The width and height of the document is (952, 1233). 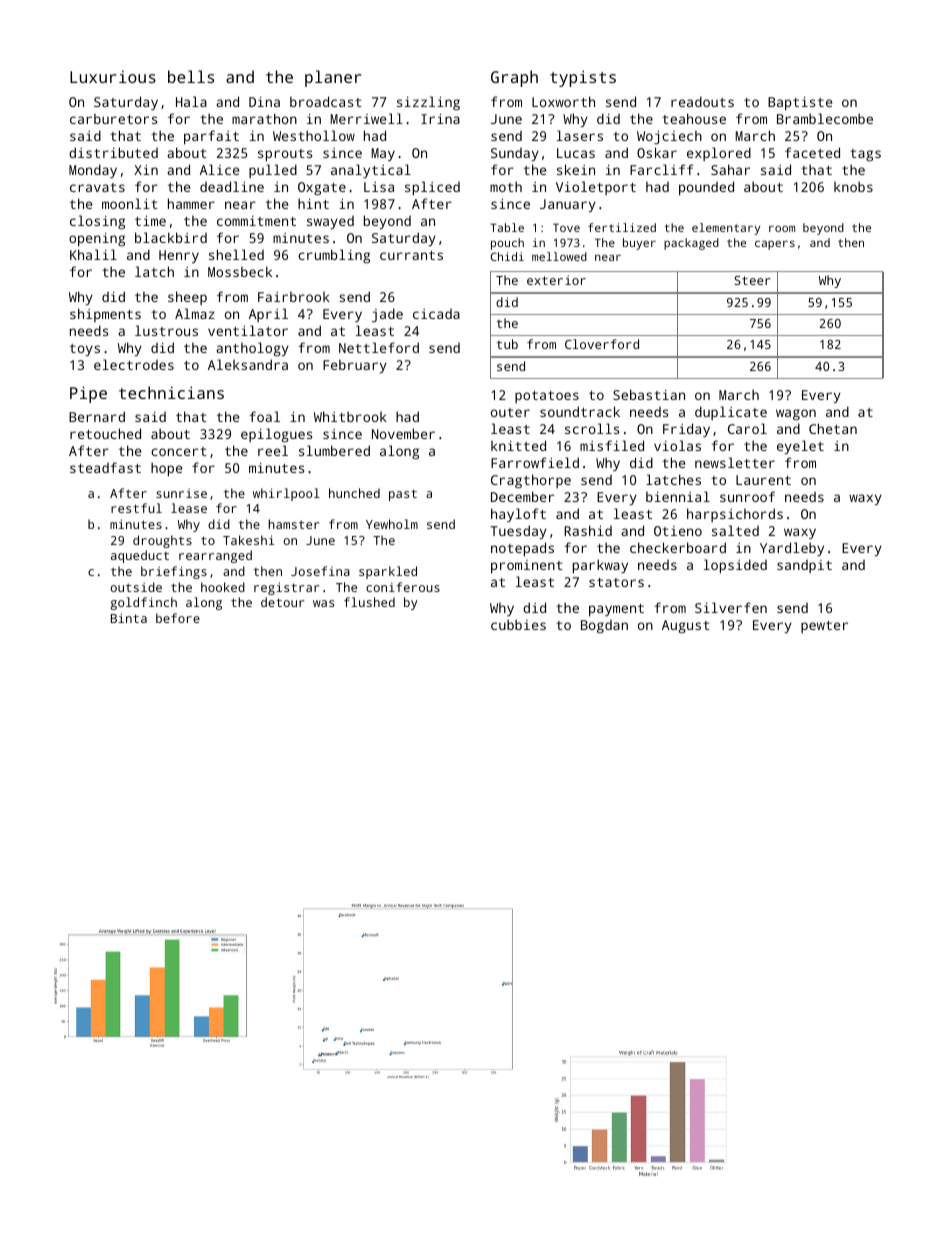 I want to click on shipments, so click(x=105, y=315).
